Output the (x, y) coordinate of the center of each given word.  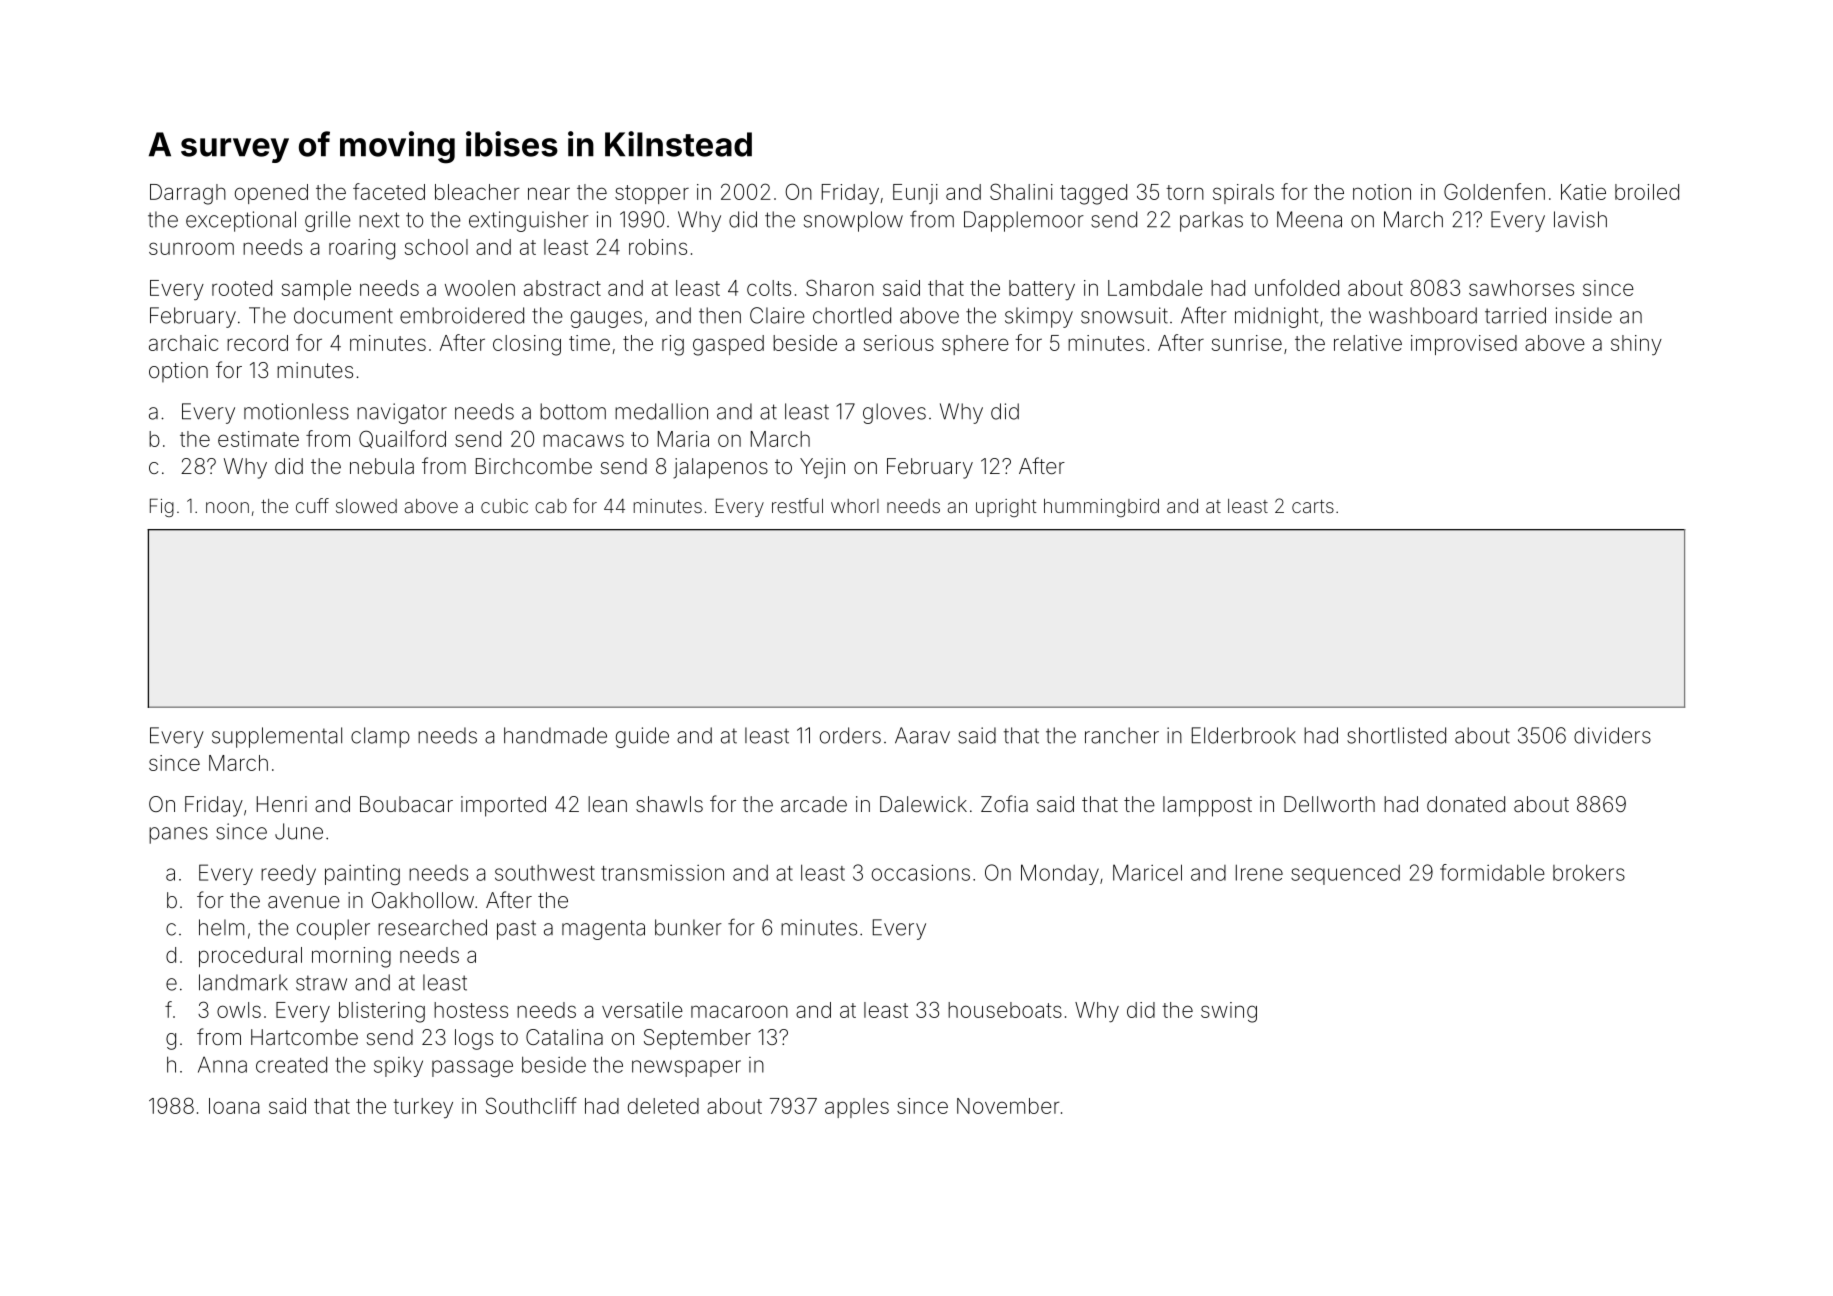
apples (857, 1108)
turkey (423, 1108)
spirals (1243, 194)
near (549, 193)
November (1008, 1106)
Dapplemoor (1024, 221)
